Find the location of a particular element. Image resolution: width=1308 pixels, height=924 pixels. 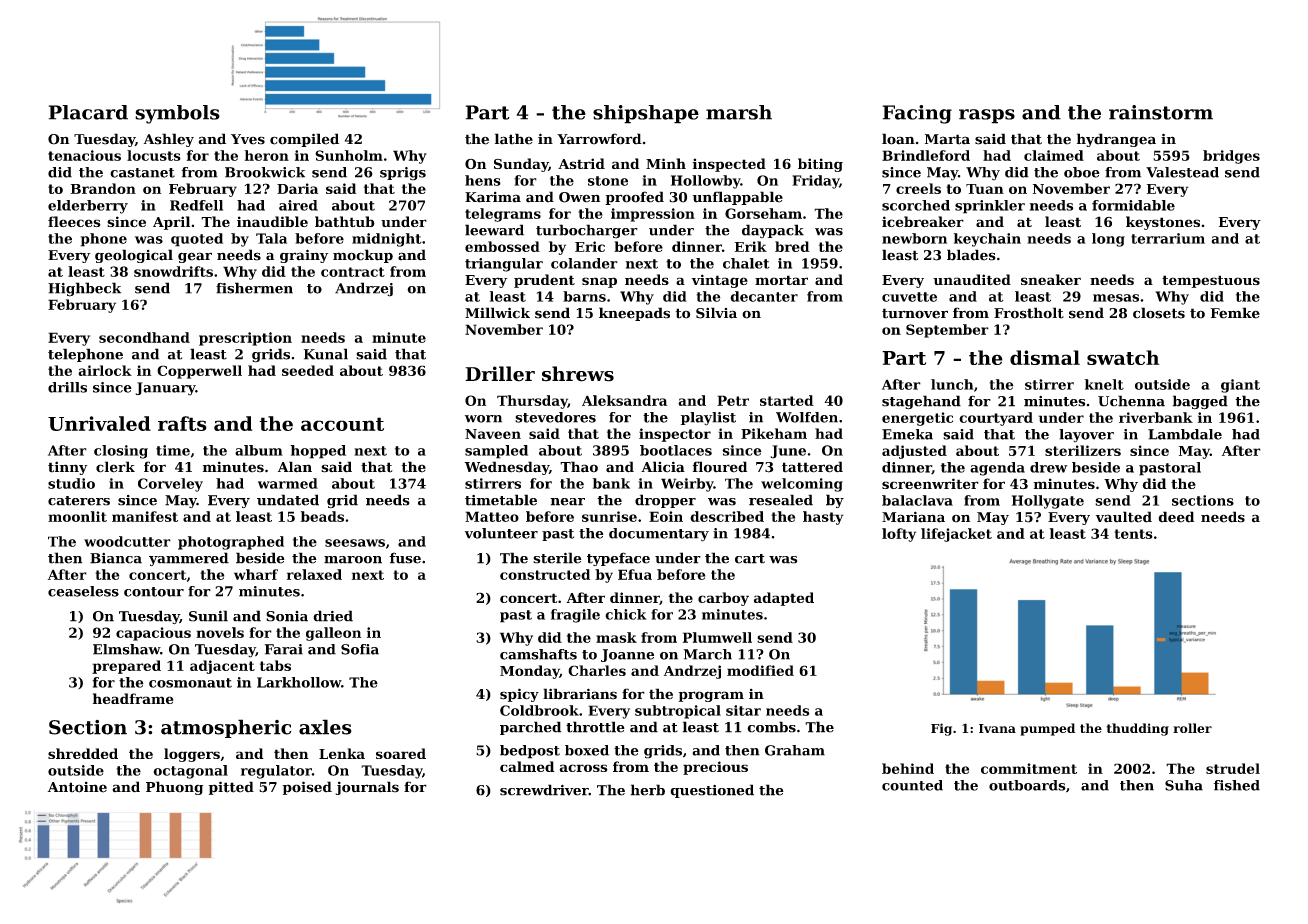

Facing is located at coordinates (917, 114).
